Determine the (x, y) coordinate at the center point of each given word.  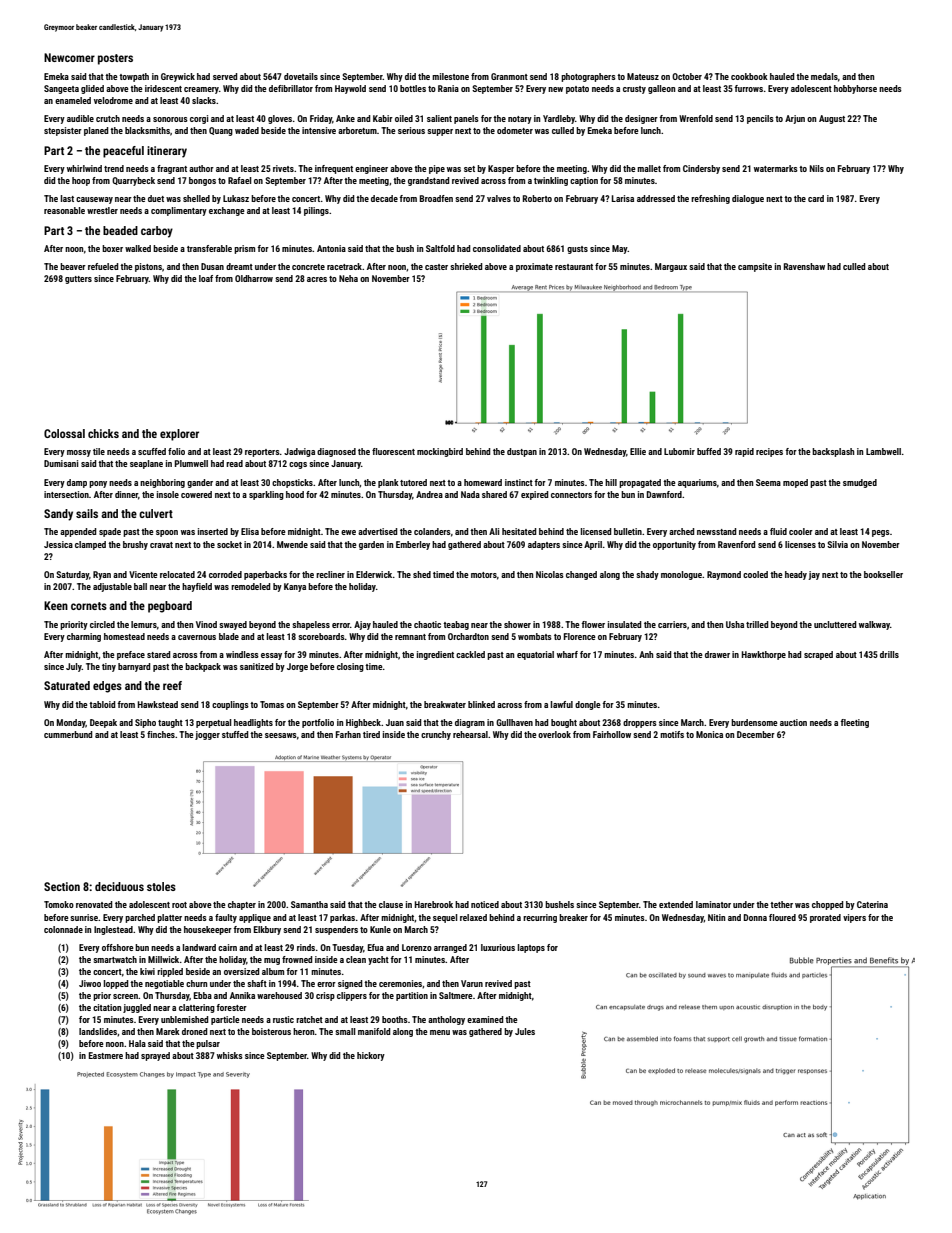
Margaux (671, 267)
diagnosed (336, 452)
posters (115, 59)
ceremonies (400, 983)
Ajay (362, 625)
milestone (450, 76)
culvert (156, 513)
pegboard (170, 607)
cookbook (749, 76)
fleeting (854, 723)
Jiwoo (90, 983)
